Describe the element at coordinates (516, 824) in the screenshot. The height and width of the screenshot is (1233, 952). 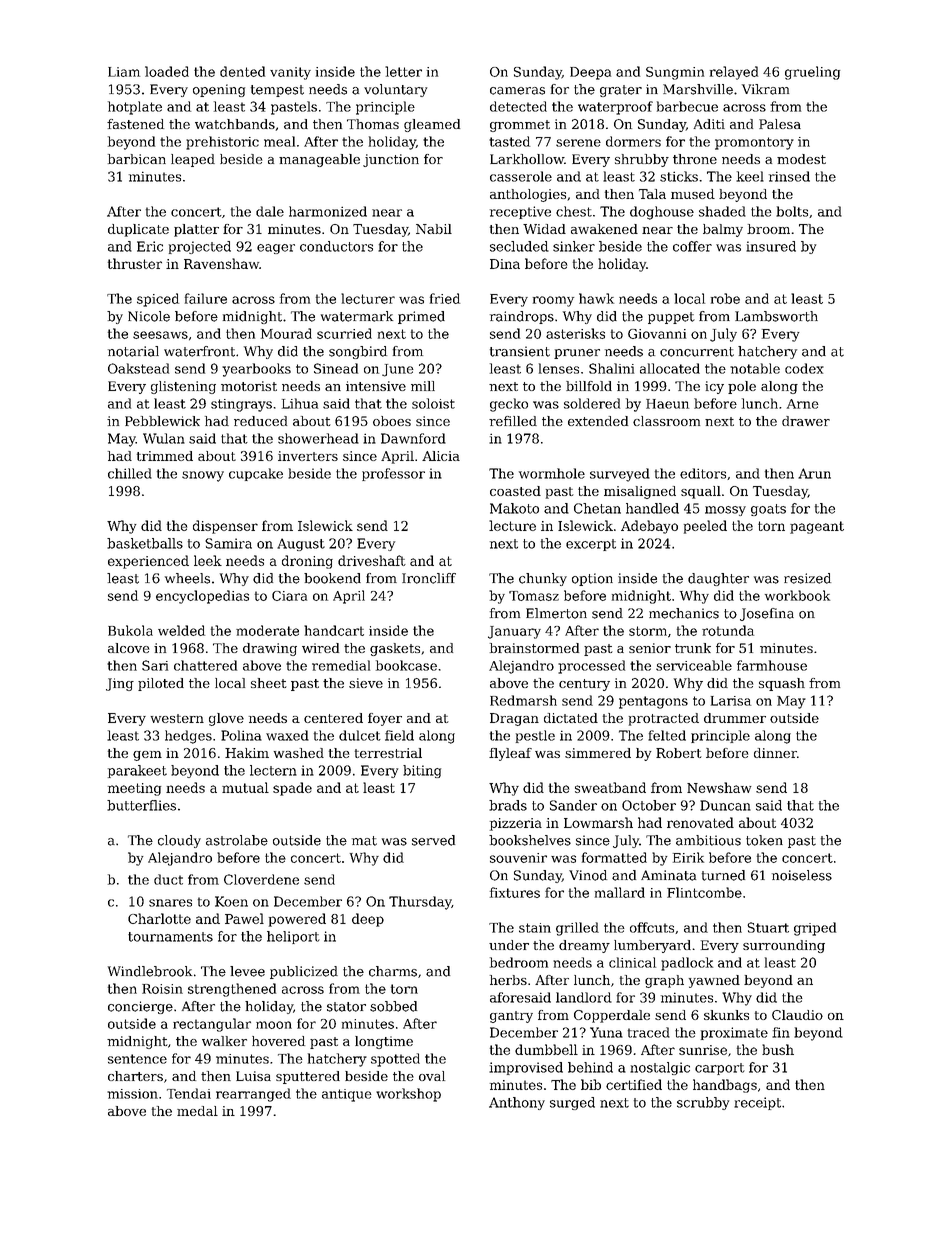
I see `pizzeria` at that location.
